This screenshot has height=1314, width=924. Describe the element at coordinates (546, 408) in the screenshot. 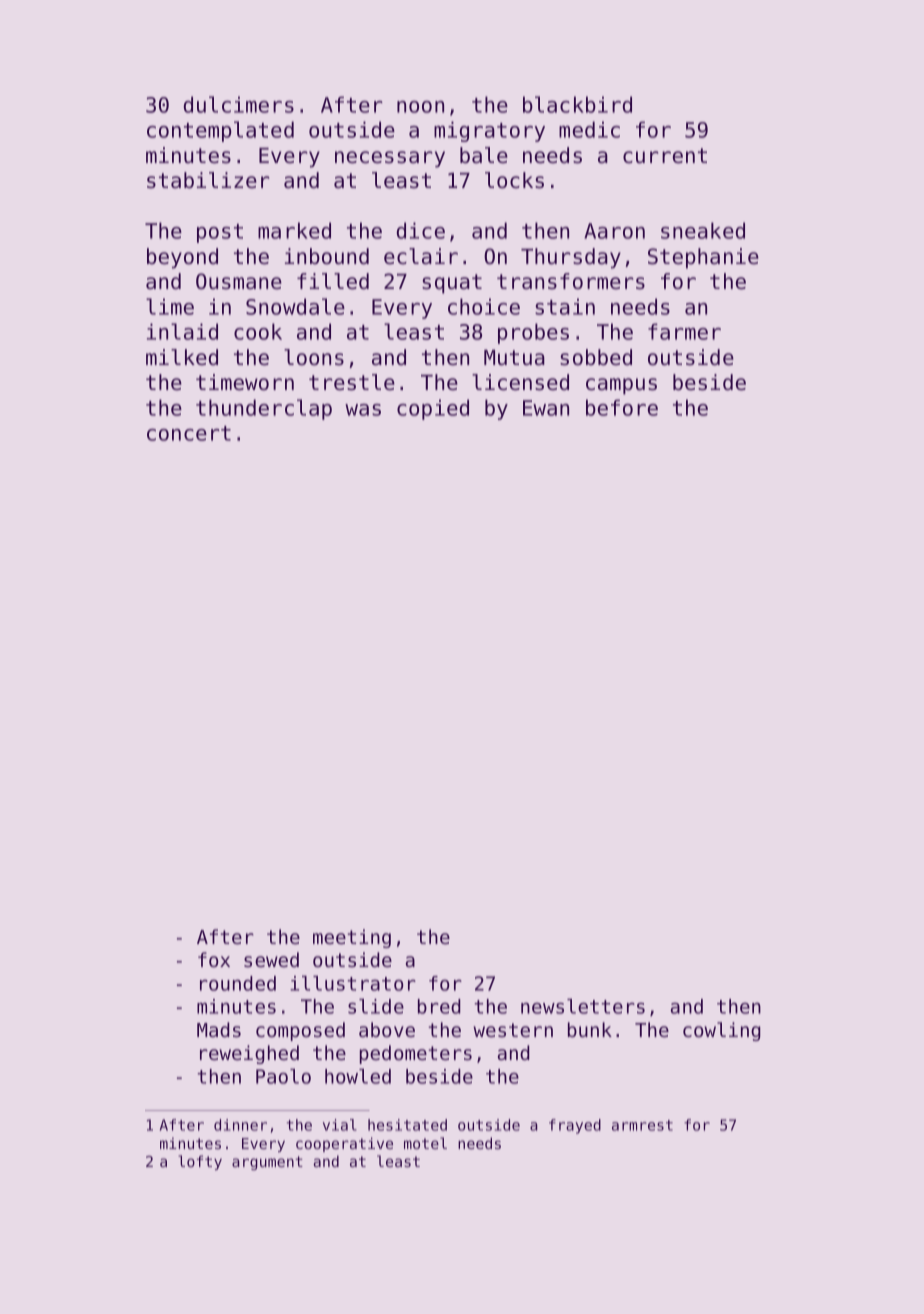

I see `Ewan` at that location.
